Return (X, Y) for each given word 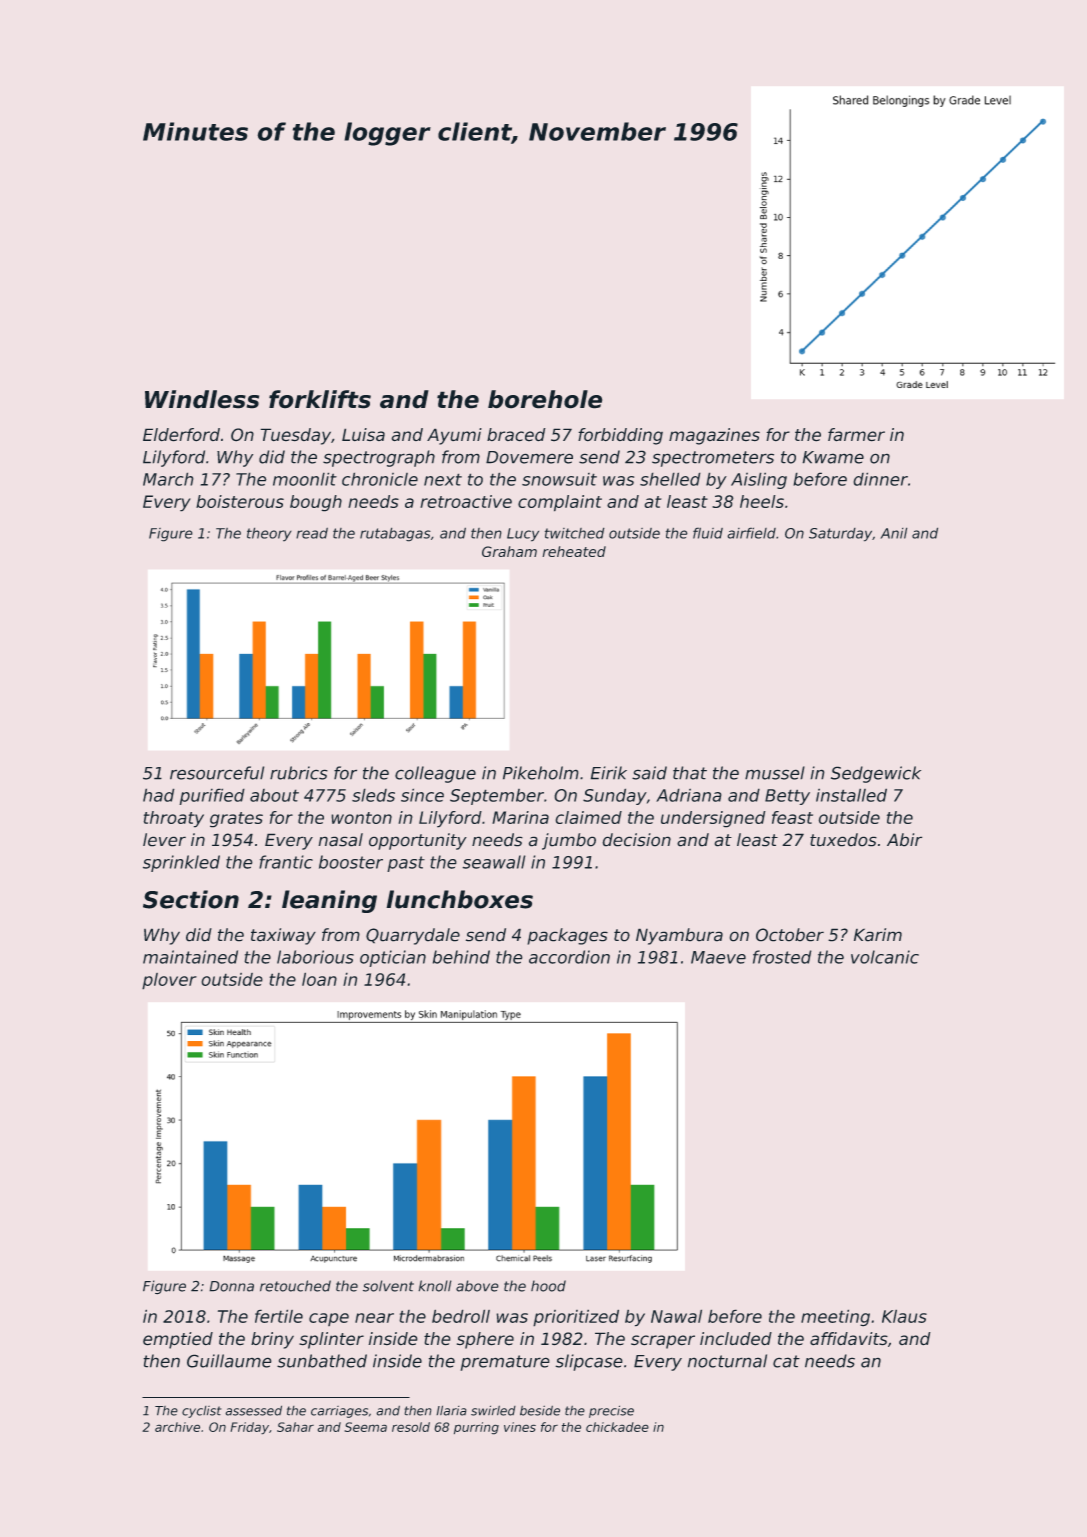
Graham (509, 551)
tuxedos (843, 839)
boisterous (240, 501)
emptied (178, 1340)
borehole (545, 399)
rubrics (299, 773)
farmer (856, 434)
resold (411, 1427)
